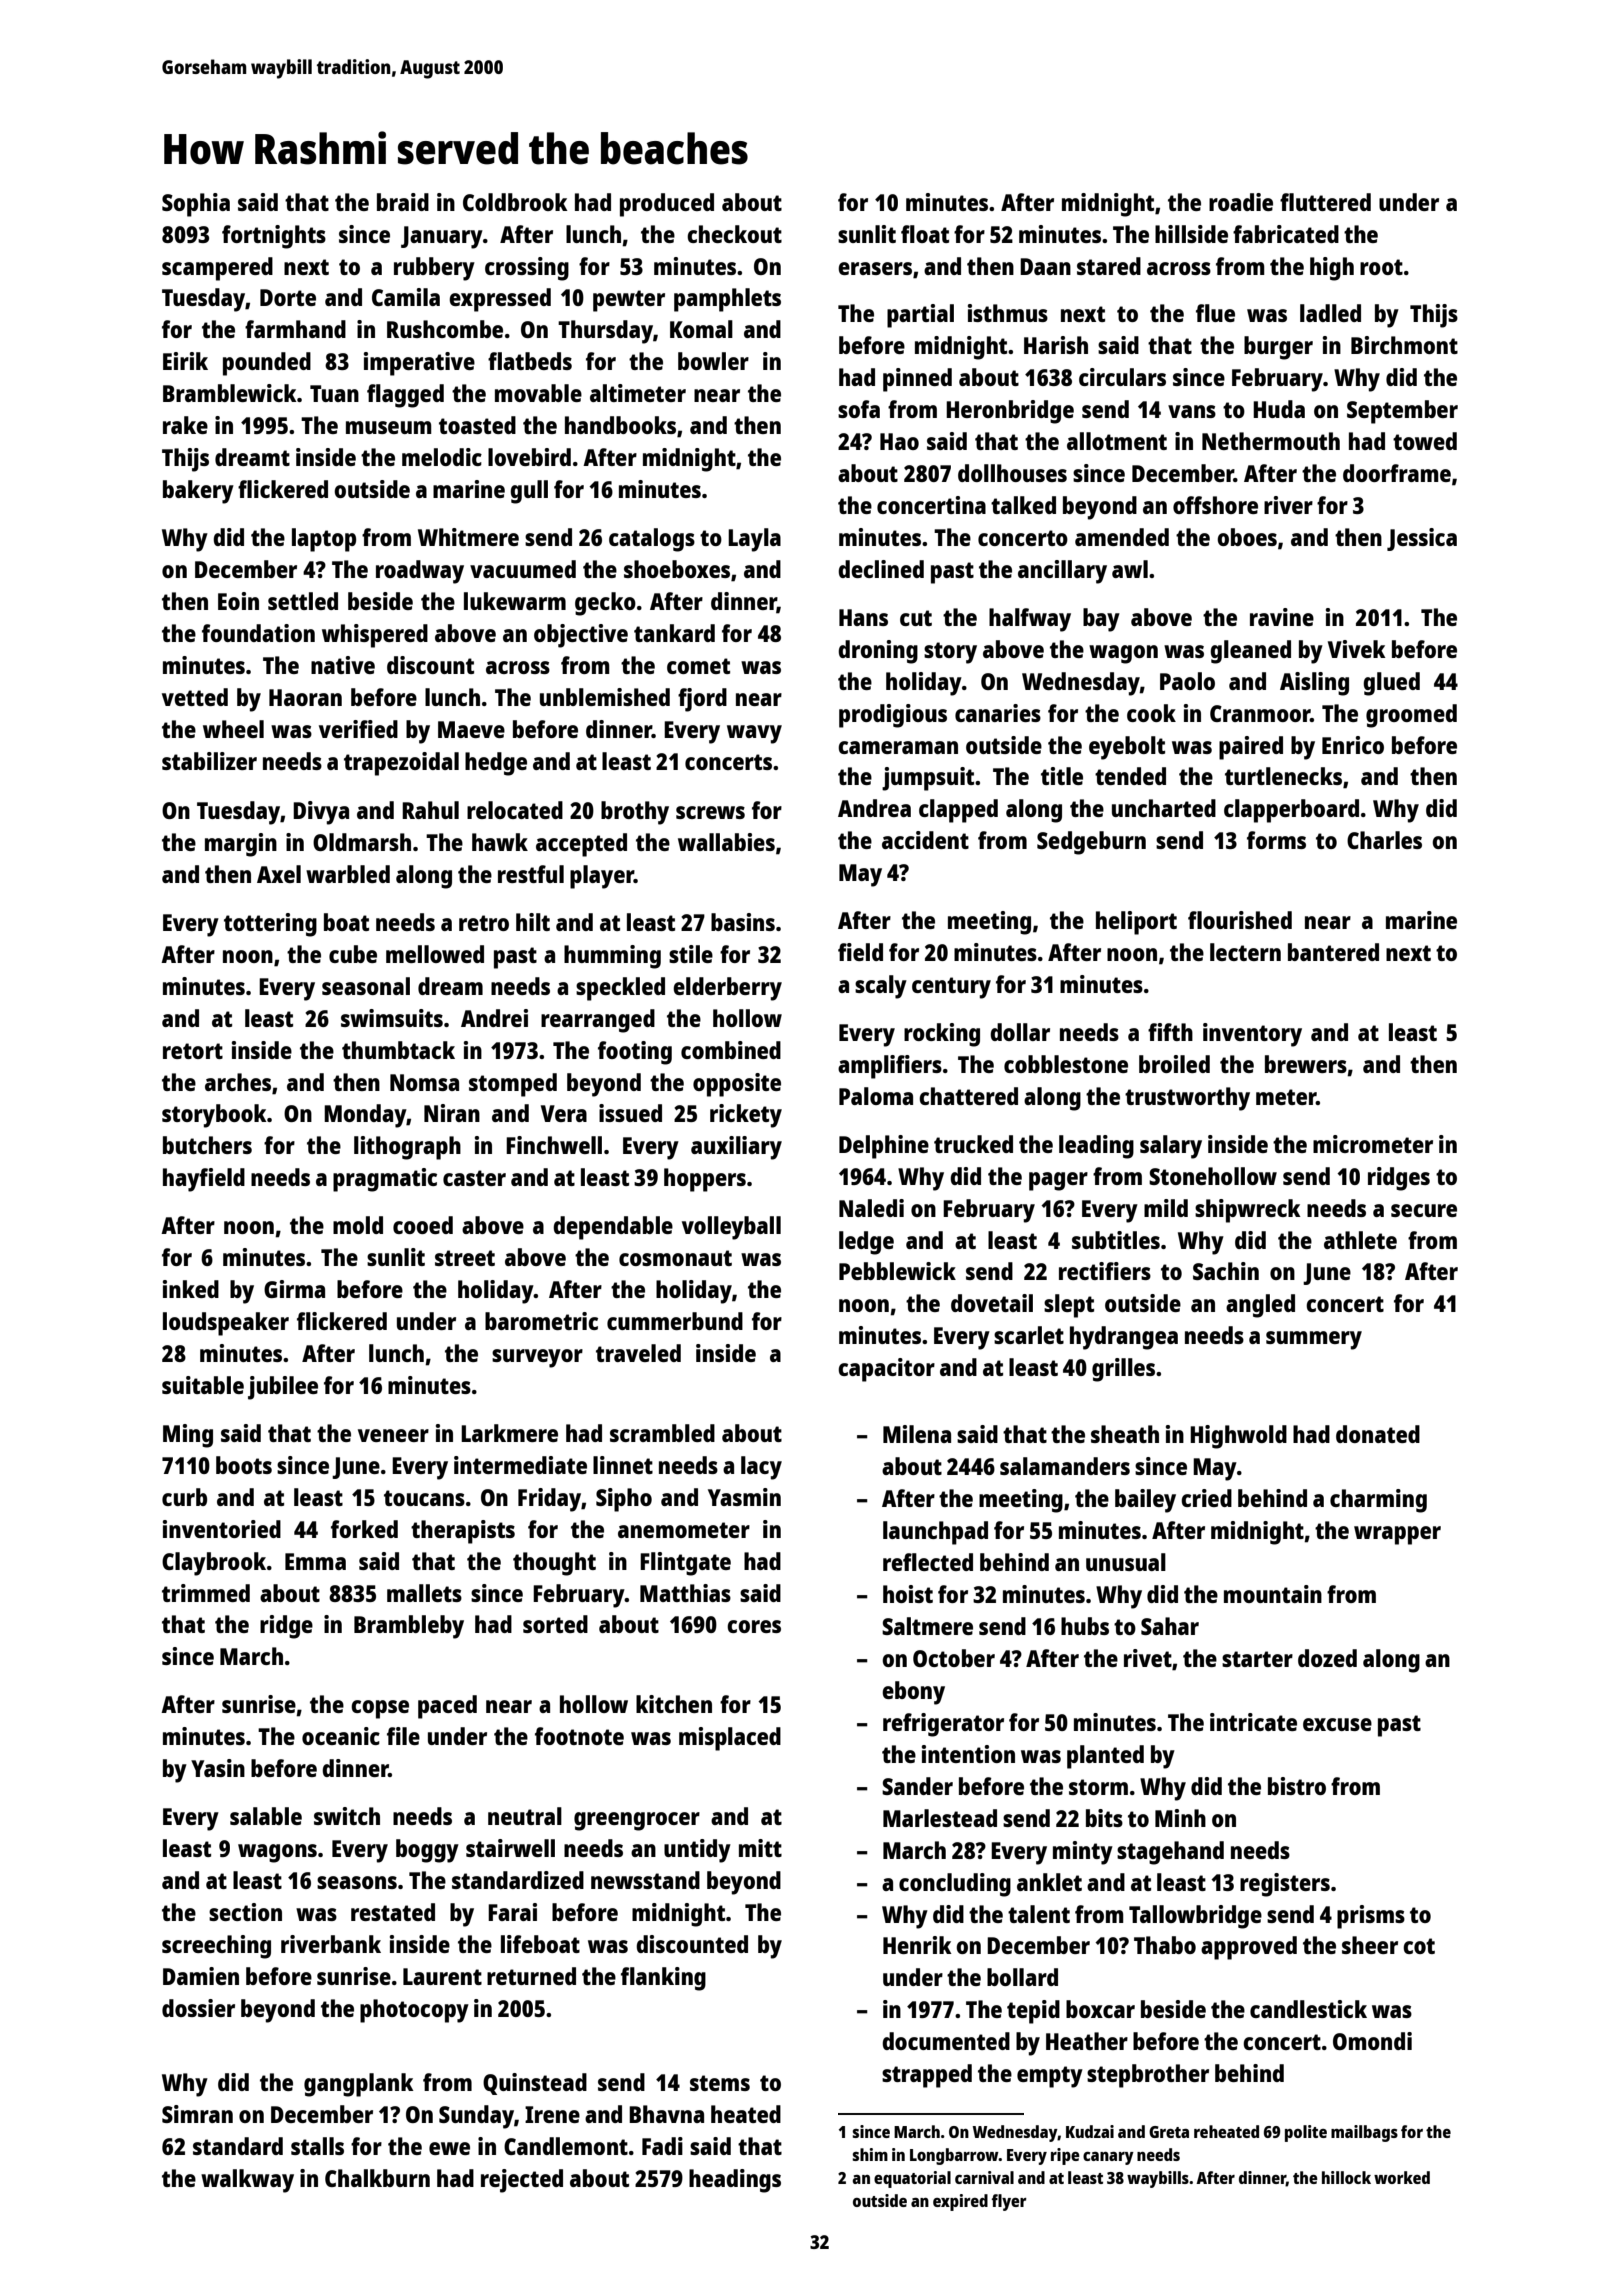  Describe the element at coordinates (735, 2181) in the page. I see `headings` at that location.
